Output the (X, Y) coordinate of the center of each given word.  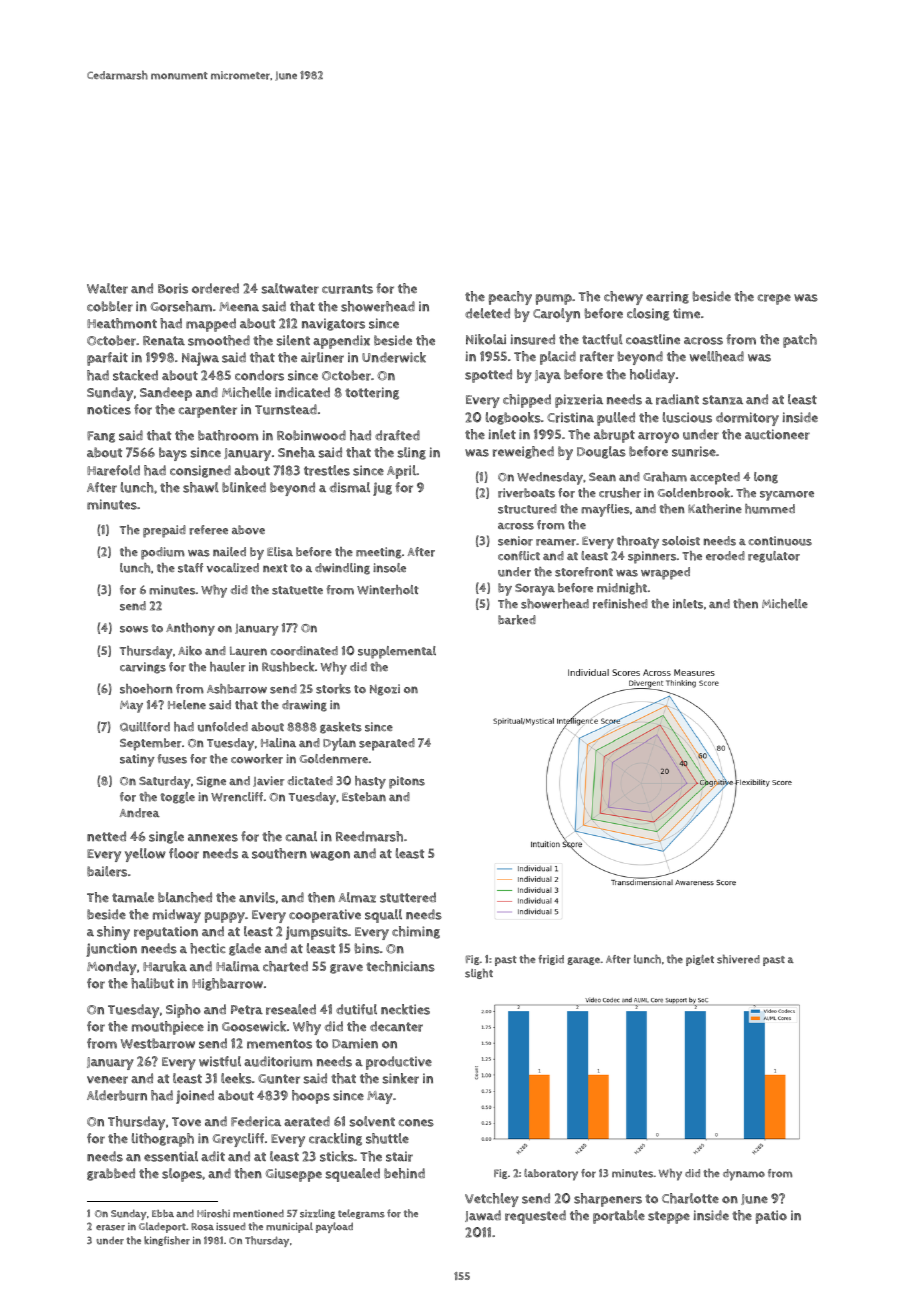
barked (517, 620)
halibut (152, 983)
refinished (620, 604)
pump (554, 299)
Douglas (601, 452)
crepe (774, 299)
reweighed (523, 452)
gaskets (341, 728)
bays (173, 454)
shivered (738, 959)
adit (213, 1156)
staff (190, 568)
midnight (622, 589)
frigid (551, 960)
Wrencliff (237, 797)
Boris (173, 288)
